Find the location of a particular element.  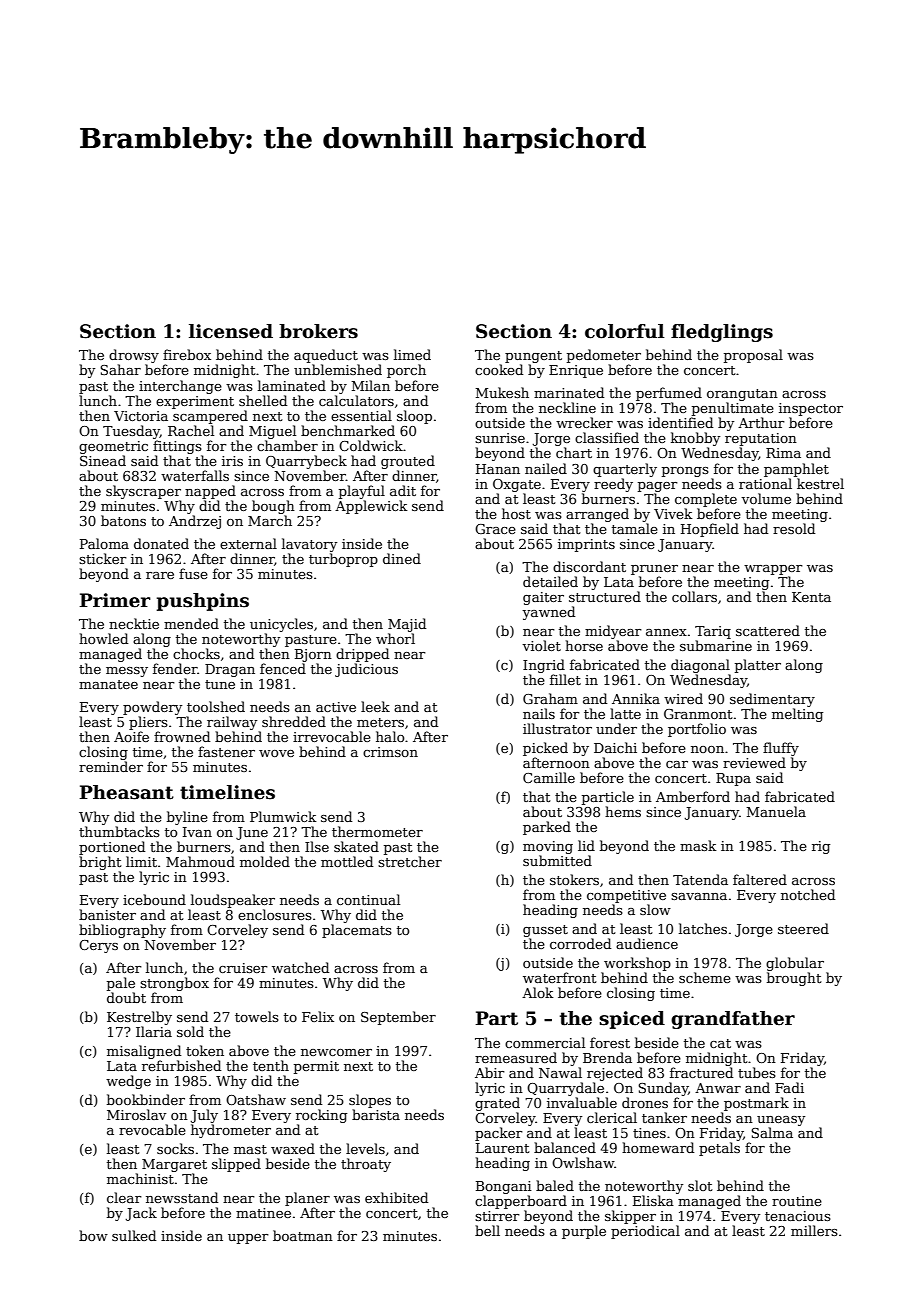

fillet is located at coordinates (565, 679).
